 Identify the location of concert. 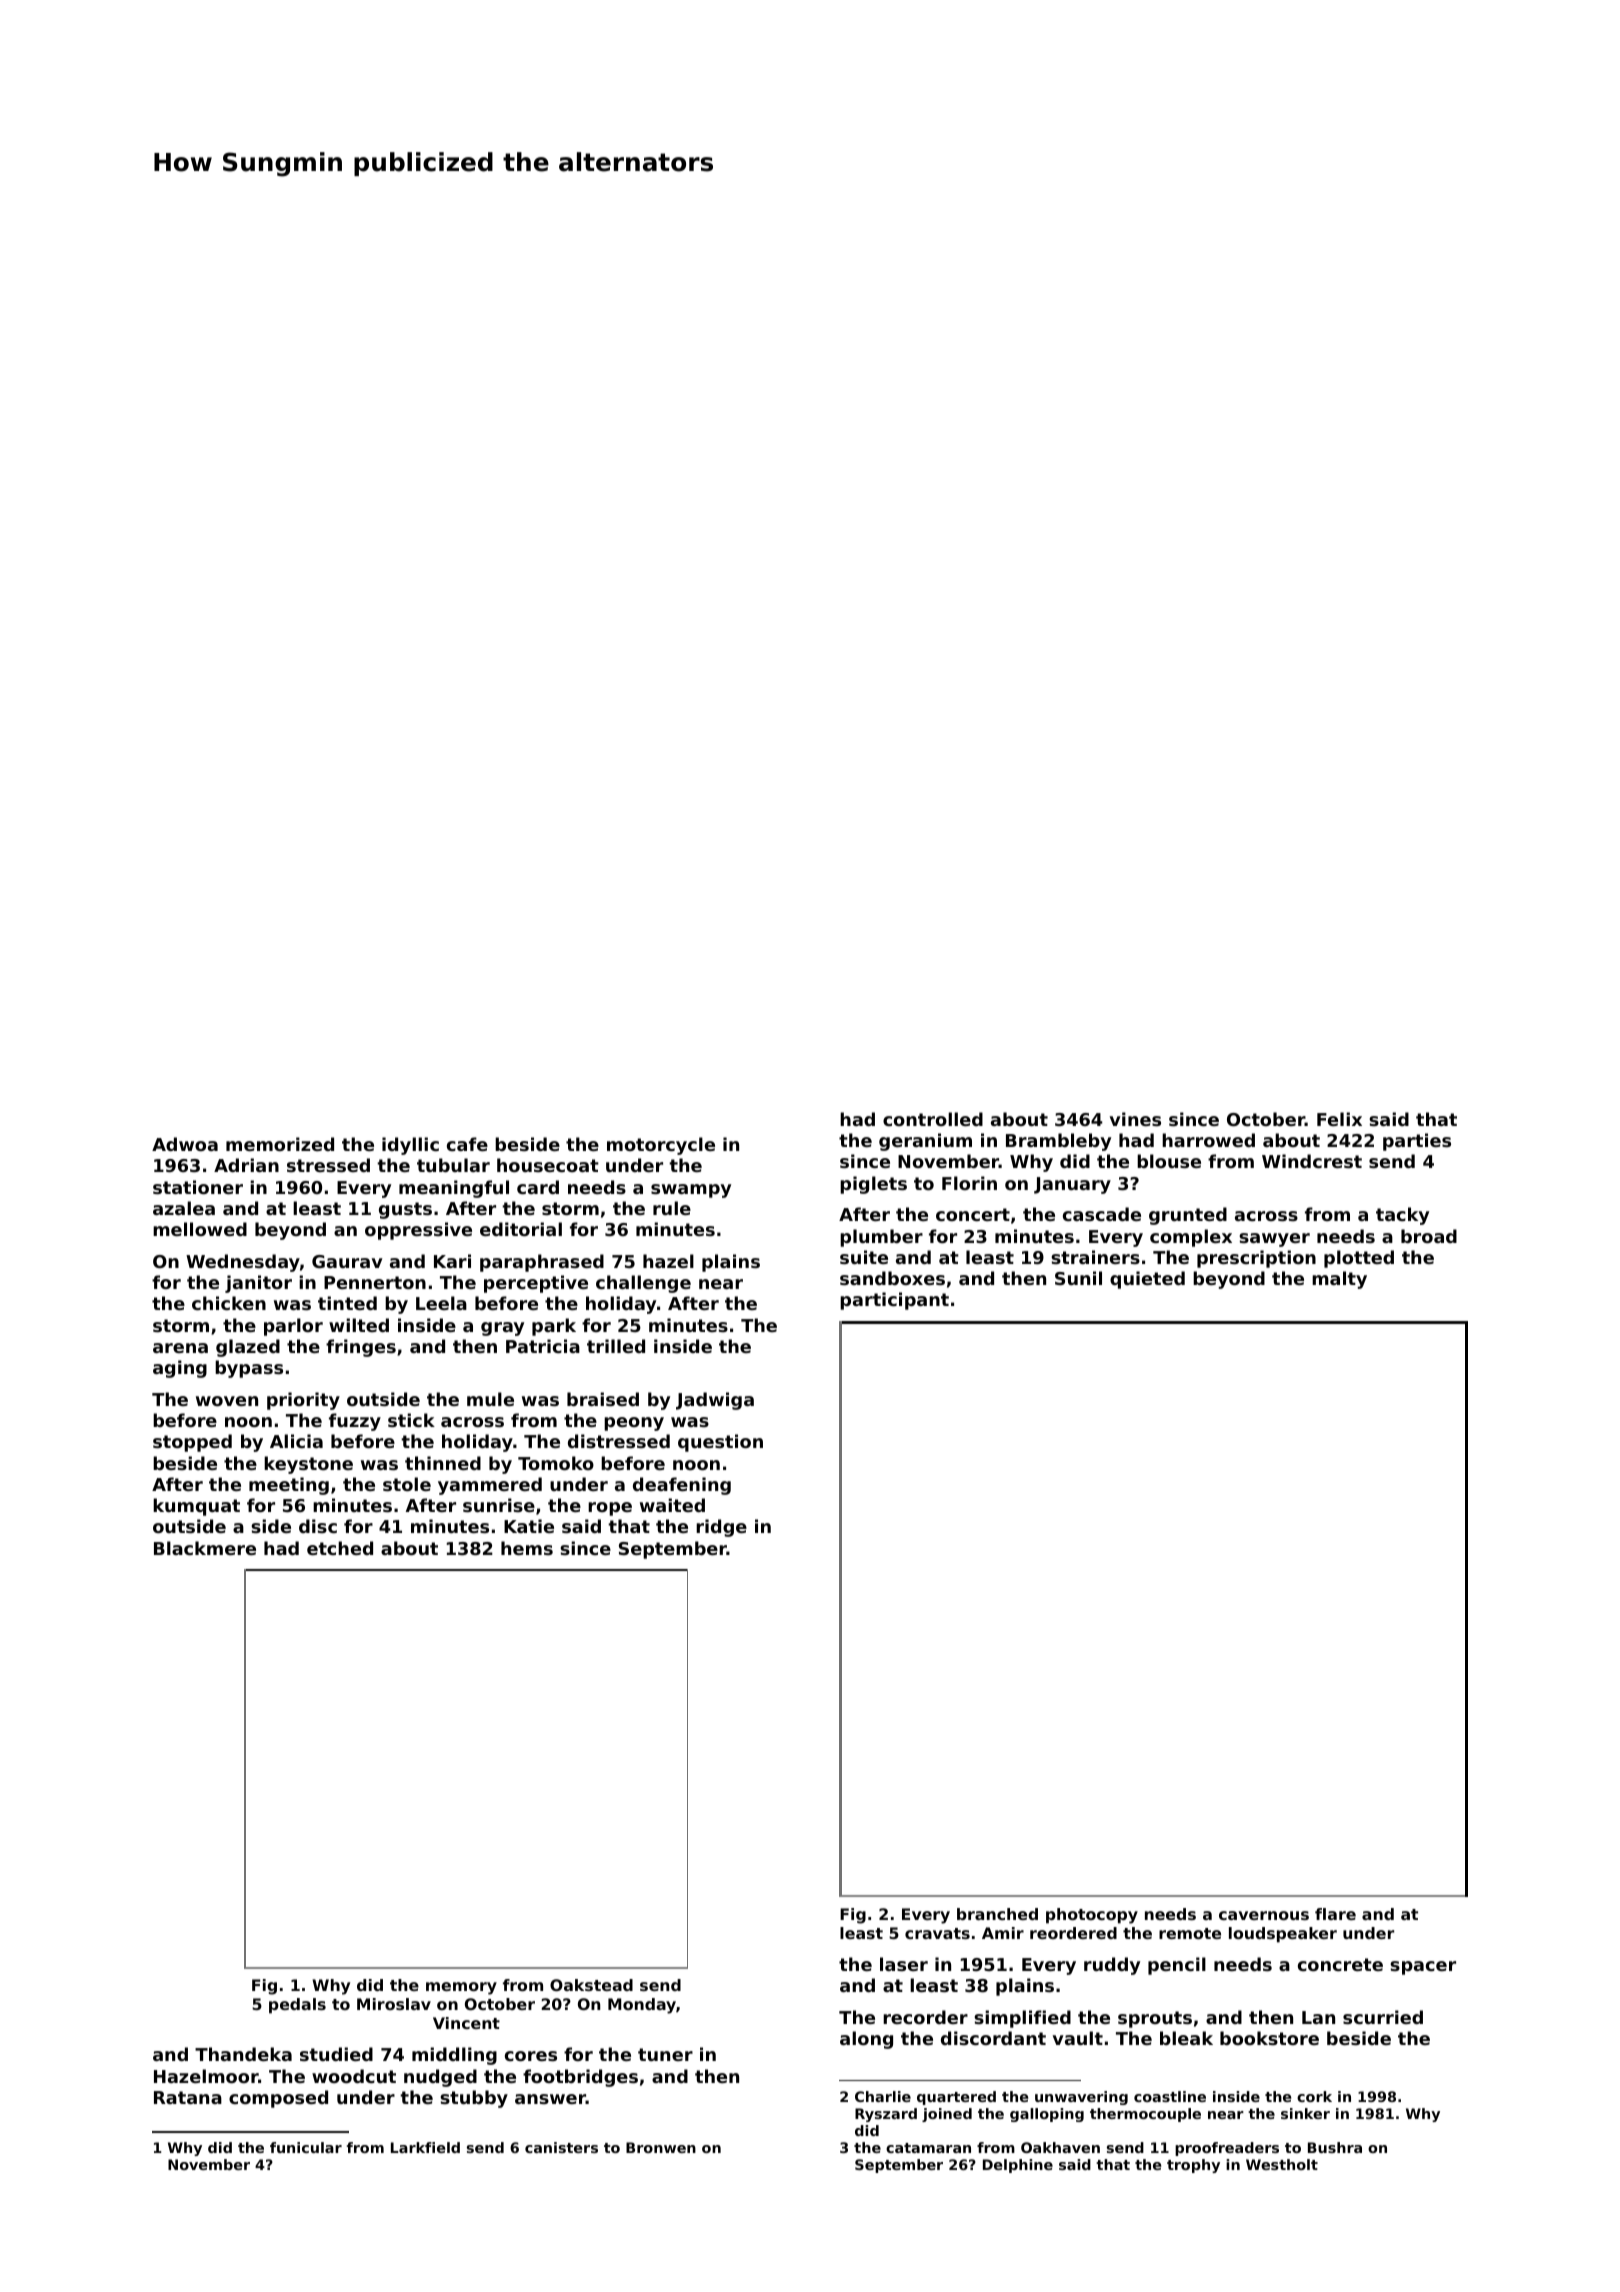
(973, 1214).
